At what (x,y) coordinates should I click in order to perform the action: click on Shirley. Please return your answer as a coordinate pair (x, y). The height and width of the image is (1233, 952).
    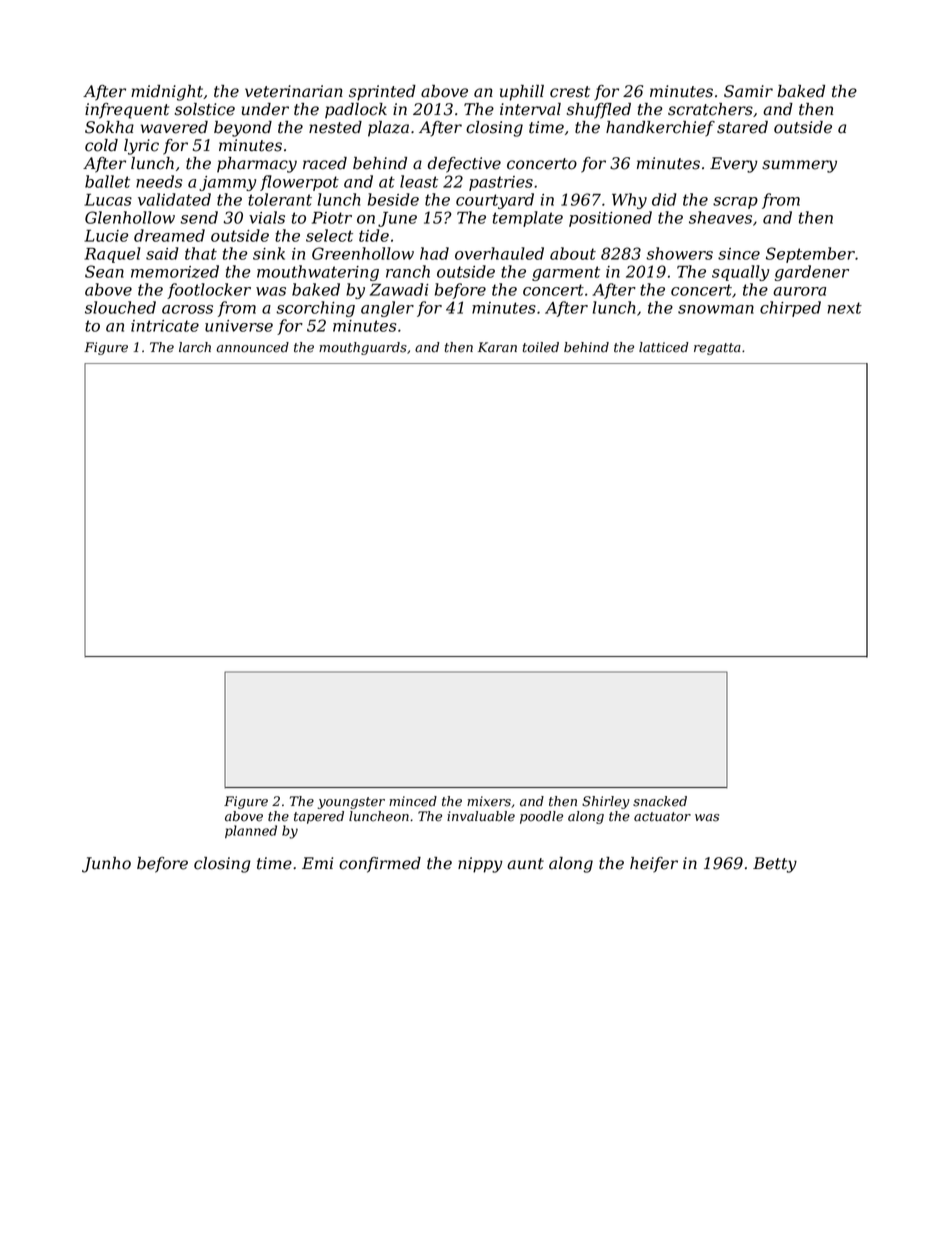
    Looking at the image, I should click on (605, 802).
